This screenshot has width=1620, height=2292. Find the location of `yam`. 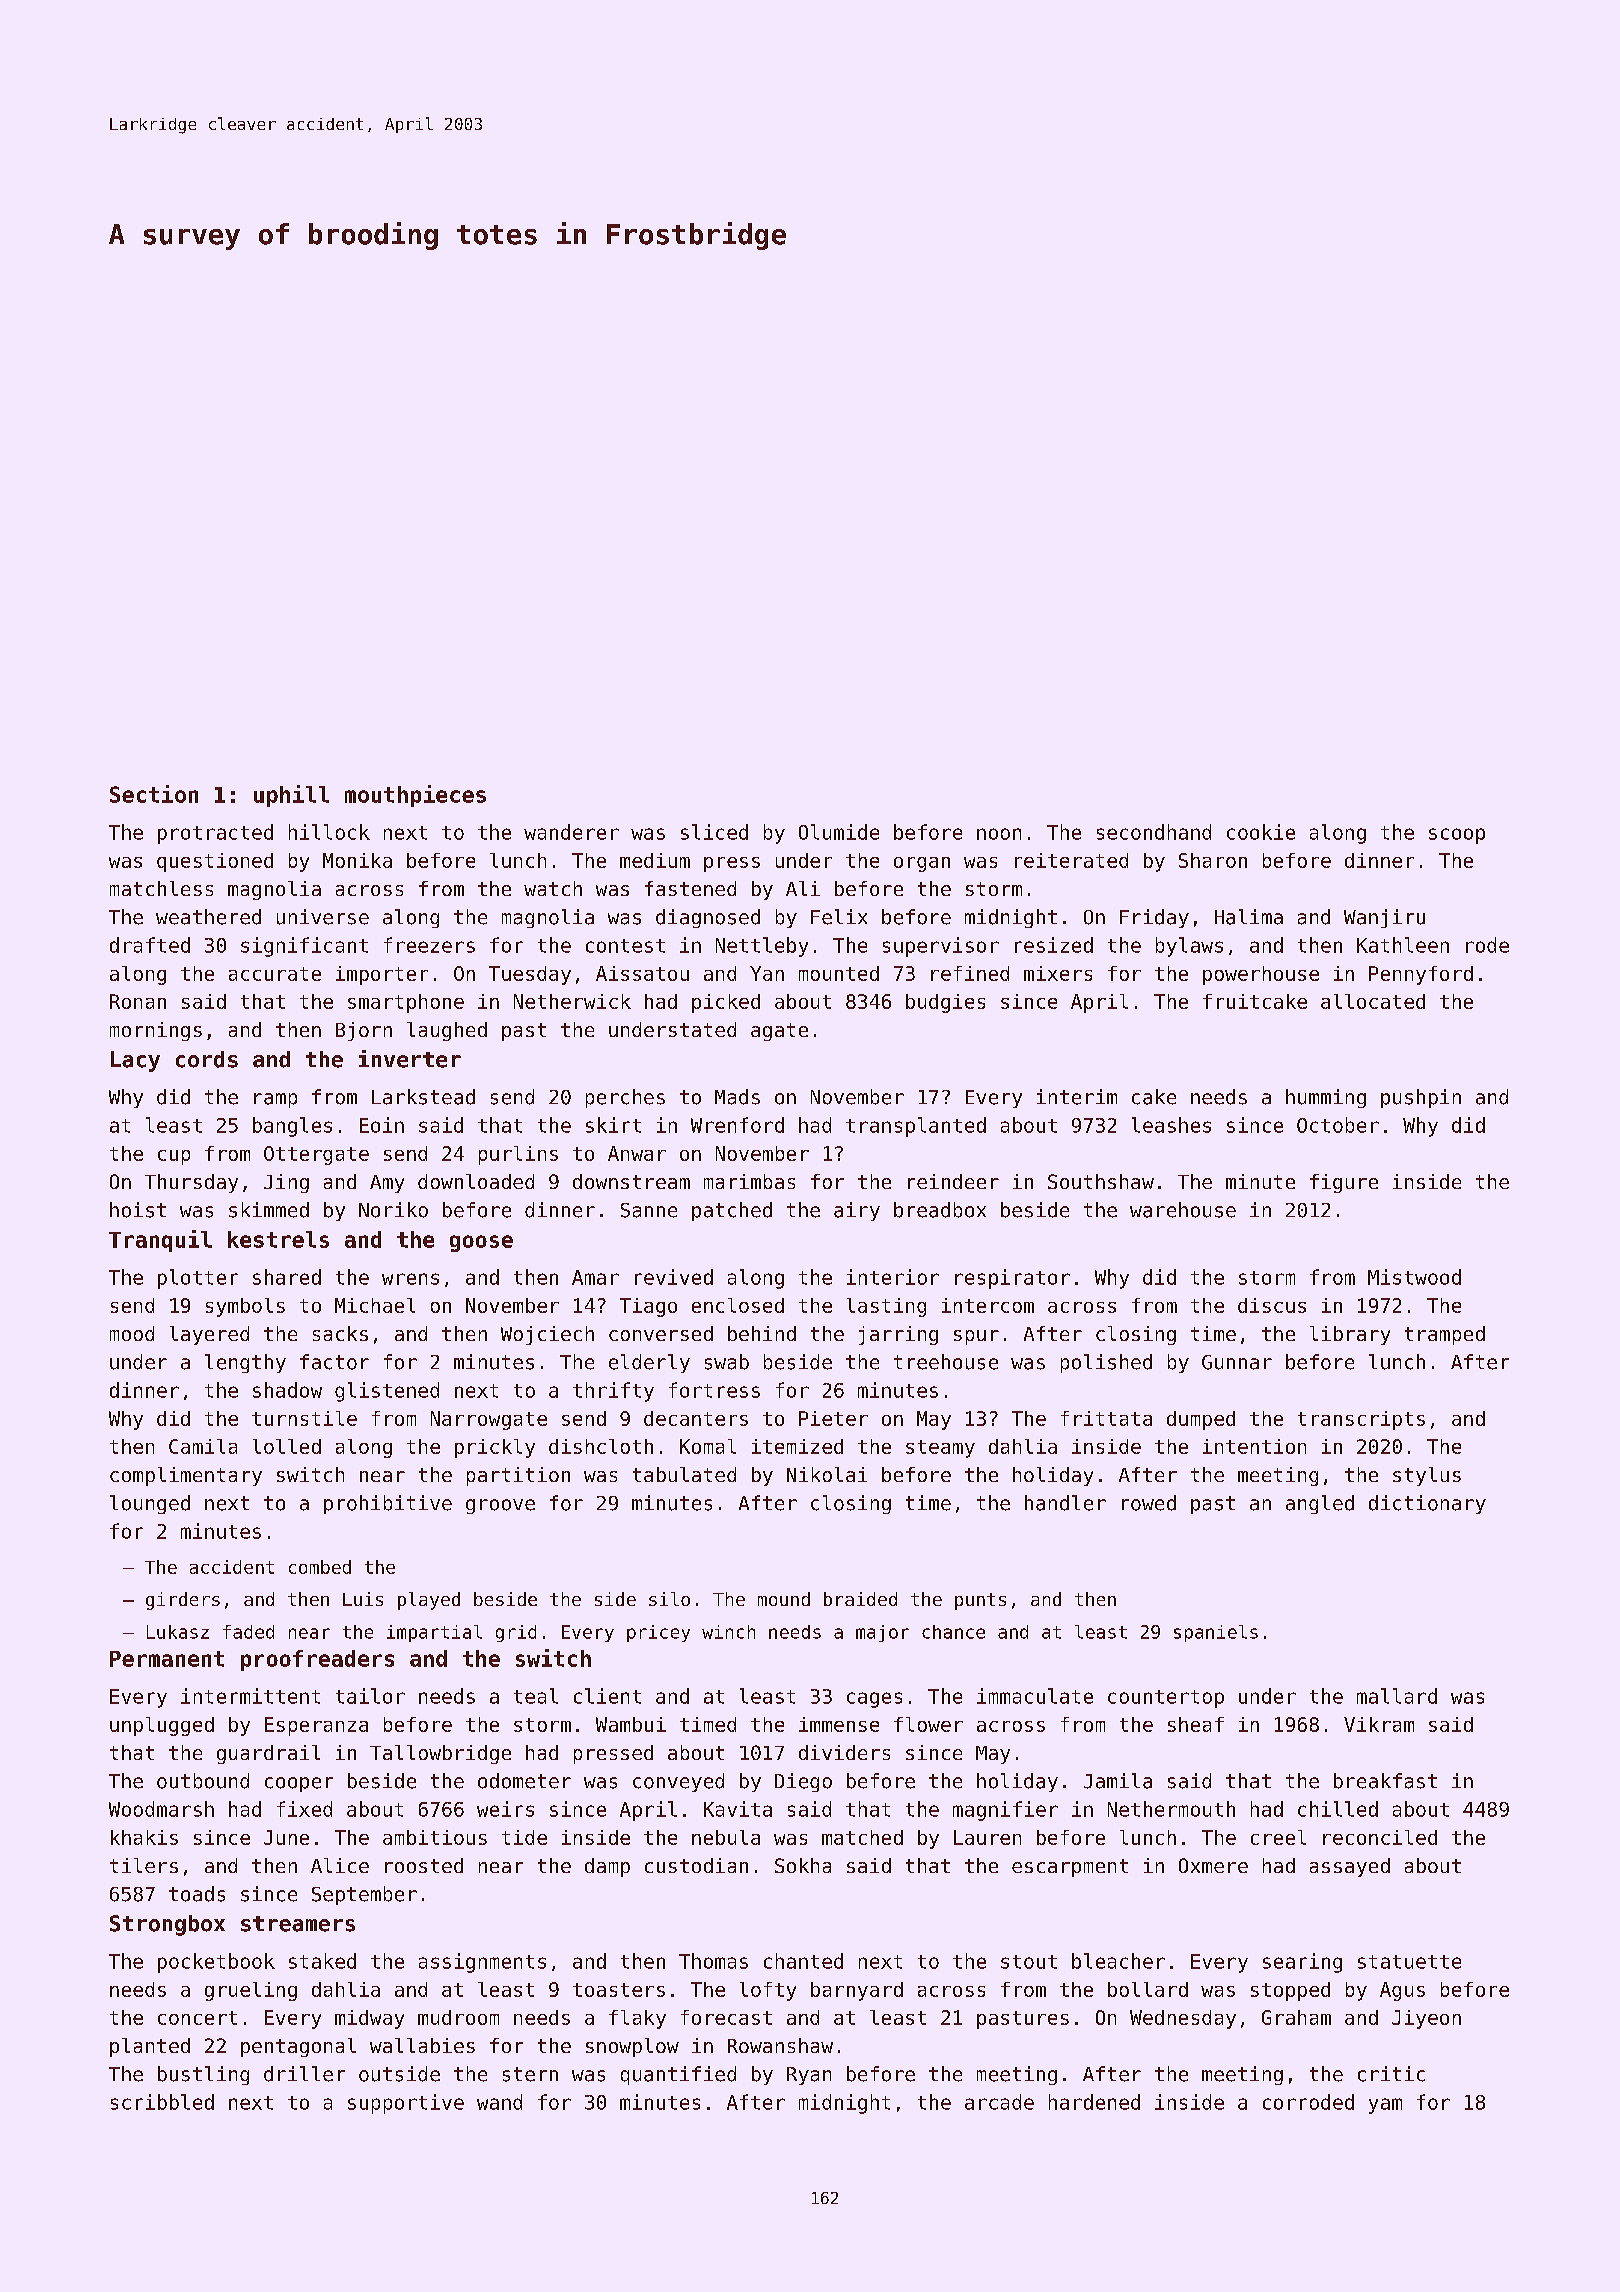

yam is located at coordinates (1385, 2106).
